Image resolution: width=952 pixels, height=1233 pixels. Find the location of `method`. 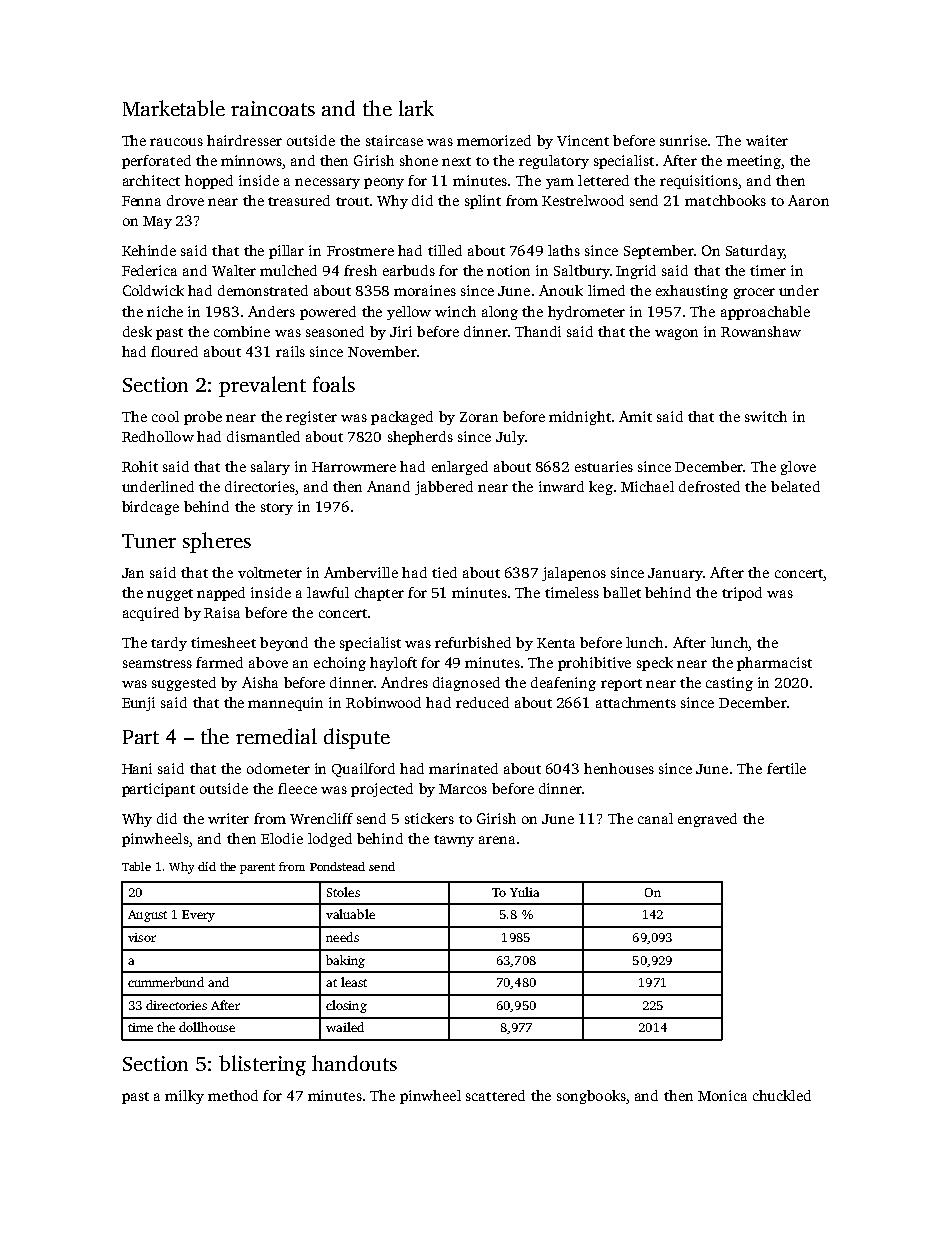

method is located at coordinates (233, 1095).
